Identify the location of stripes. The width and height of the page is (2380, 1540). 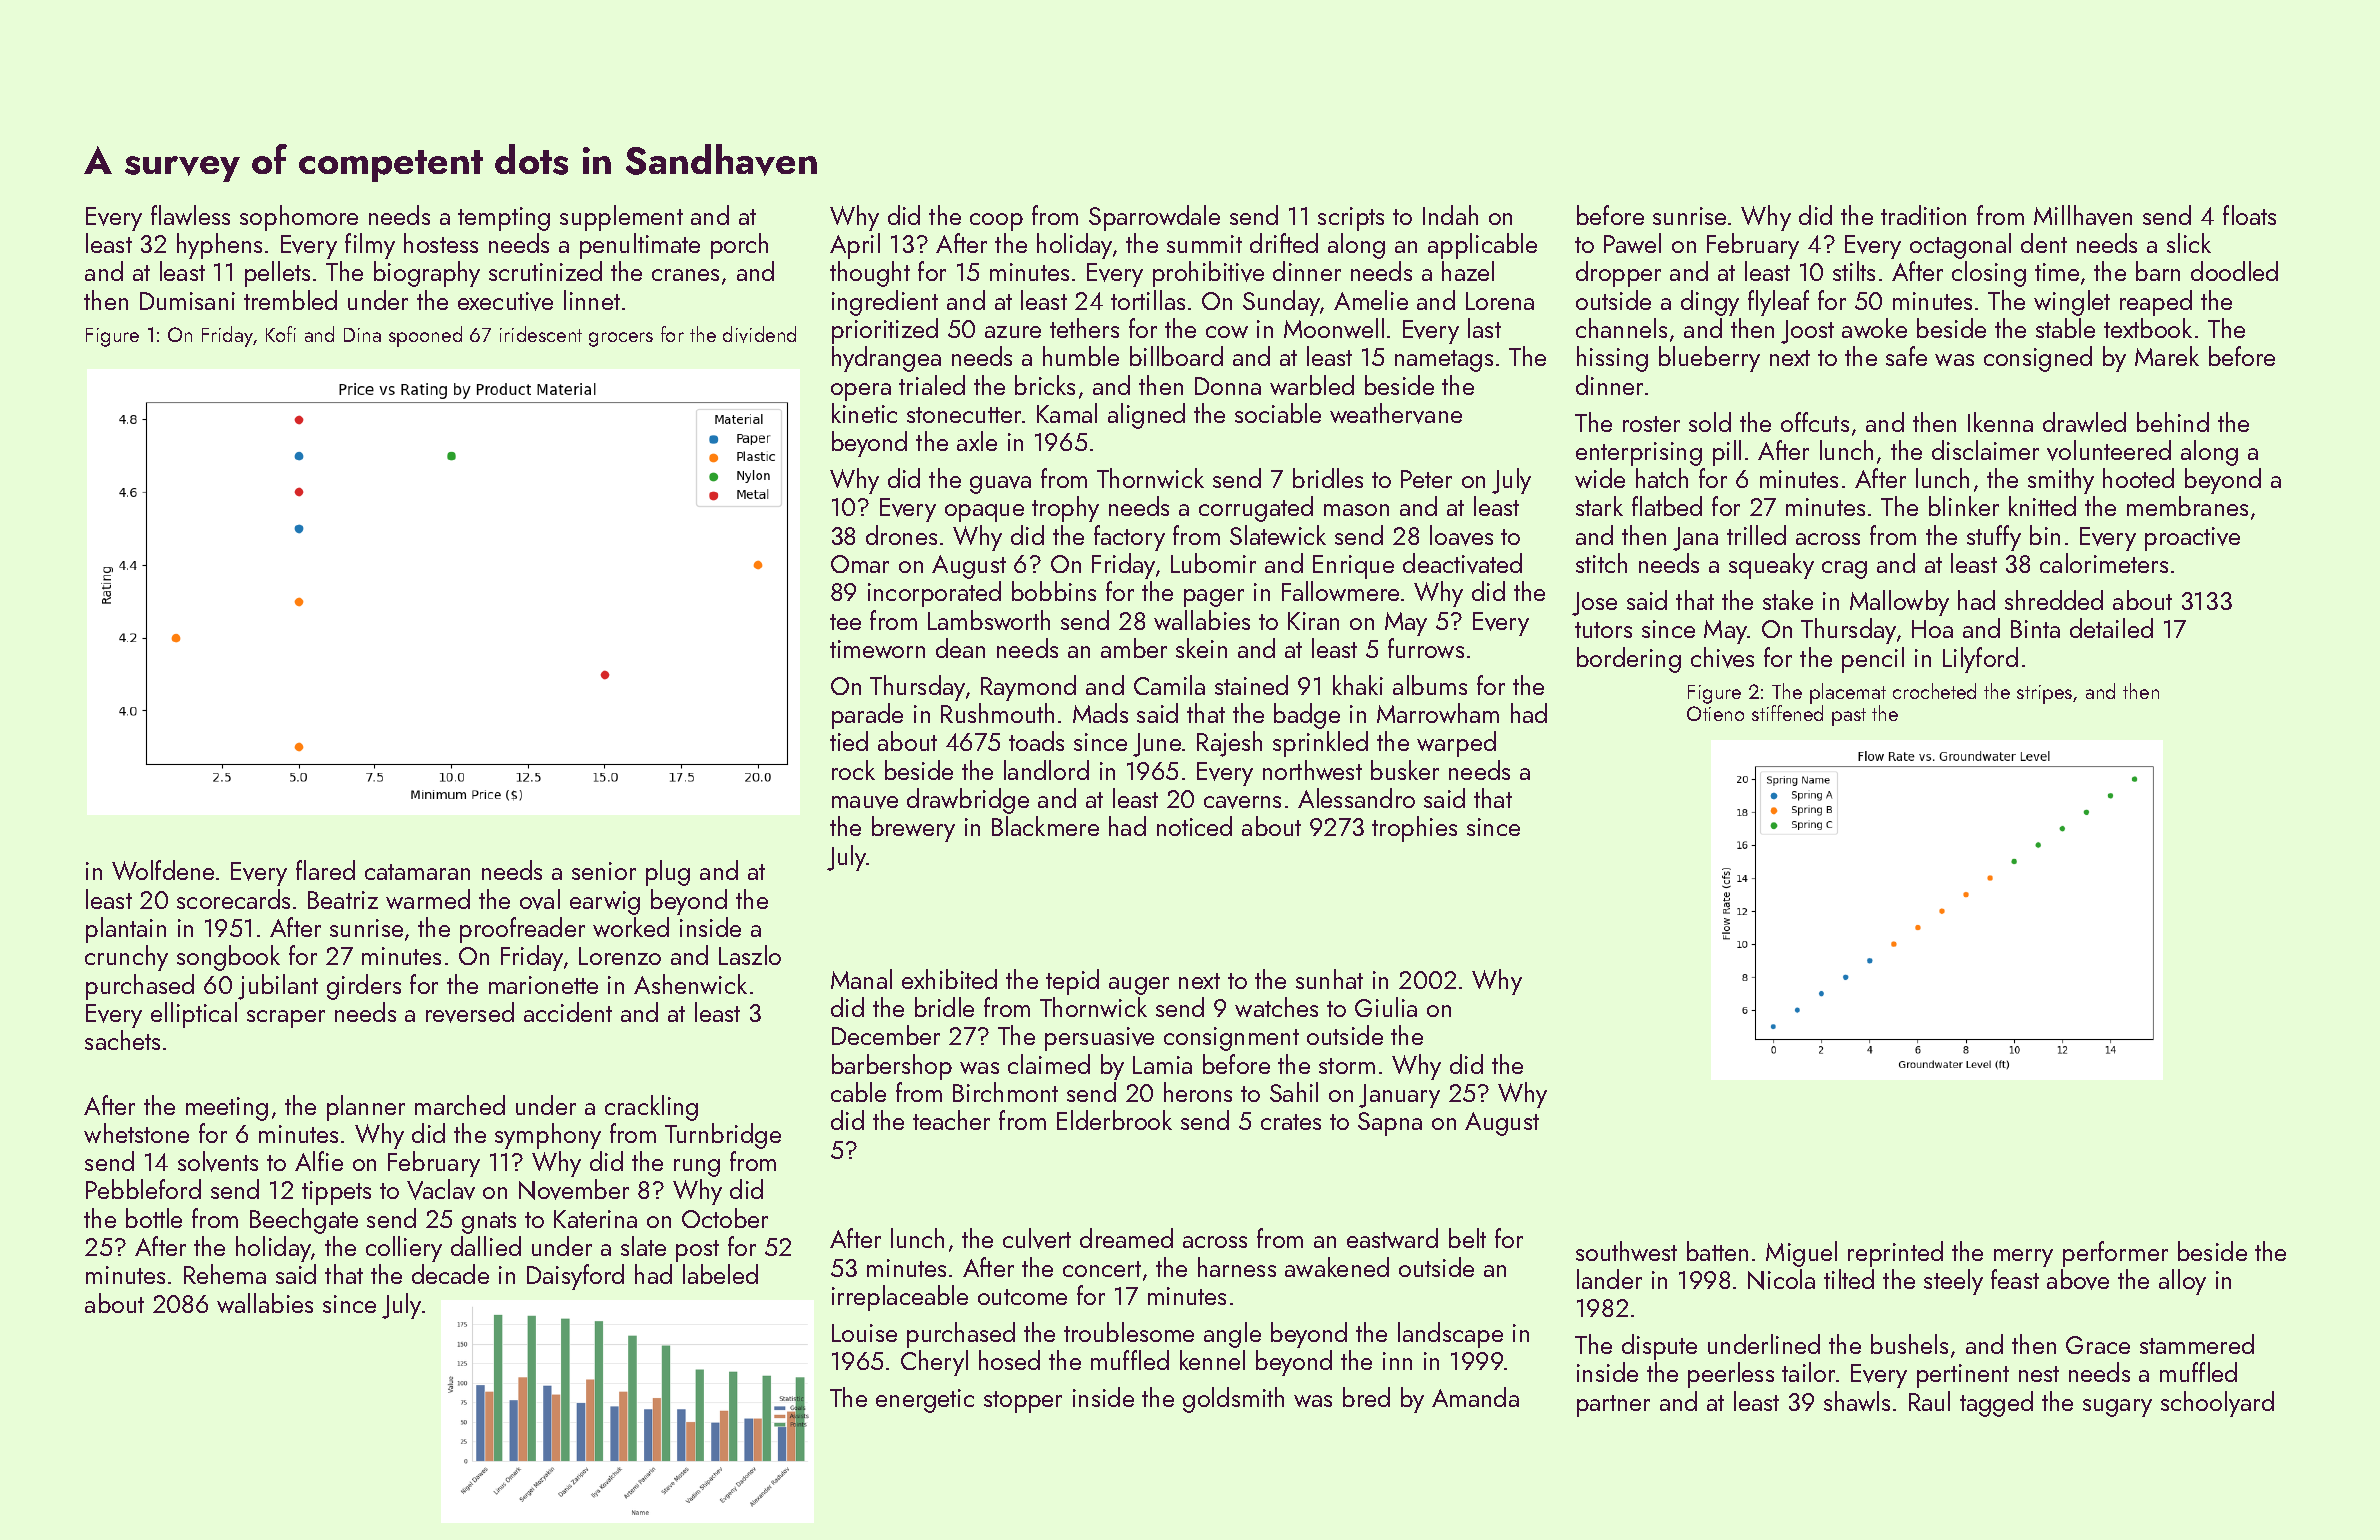
(2044, 694).
